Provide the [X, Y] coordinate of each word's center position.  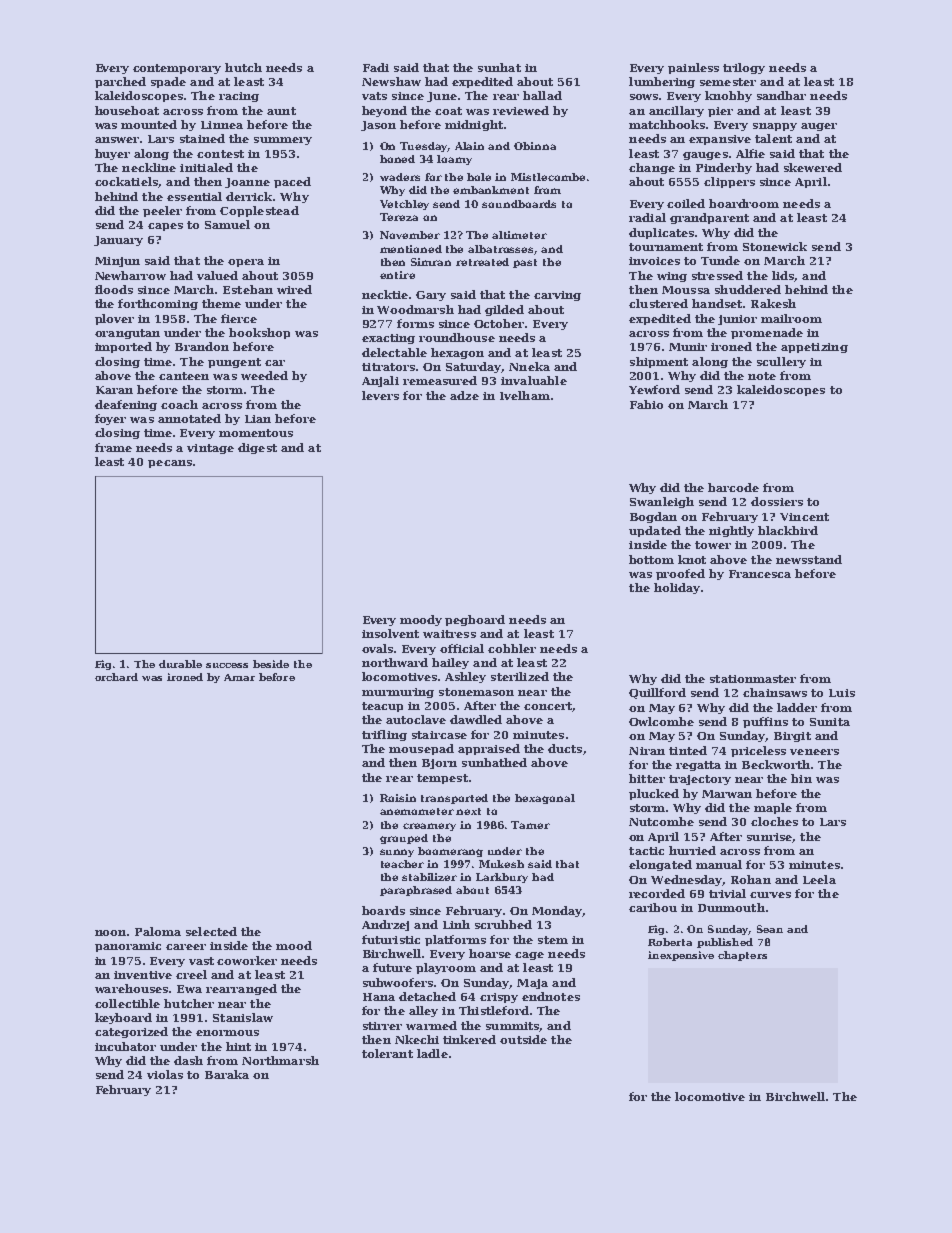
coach [179, 404]
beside [271, 664]
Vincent [804, 517]
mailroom [791, 318]
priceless [758, 751]
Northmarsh [280, 1060]
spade [168, 82]
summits [512, 1026]
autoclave [416, 719]
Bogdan [653, 517]
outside [523, 1039]
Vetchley [404, 205]
